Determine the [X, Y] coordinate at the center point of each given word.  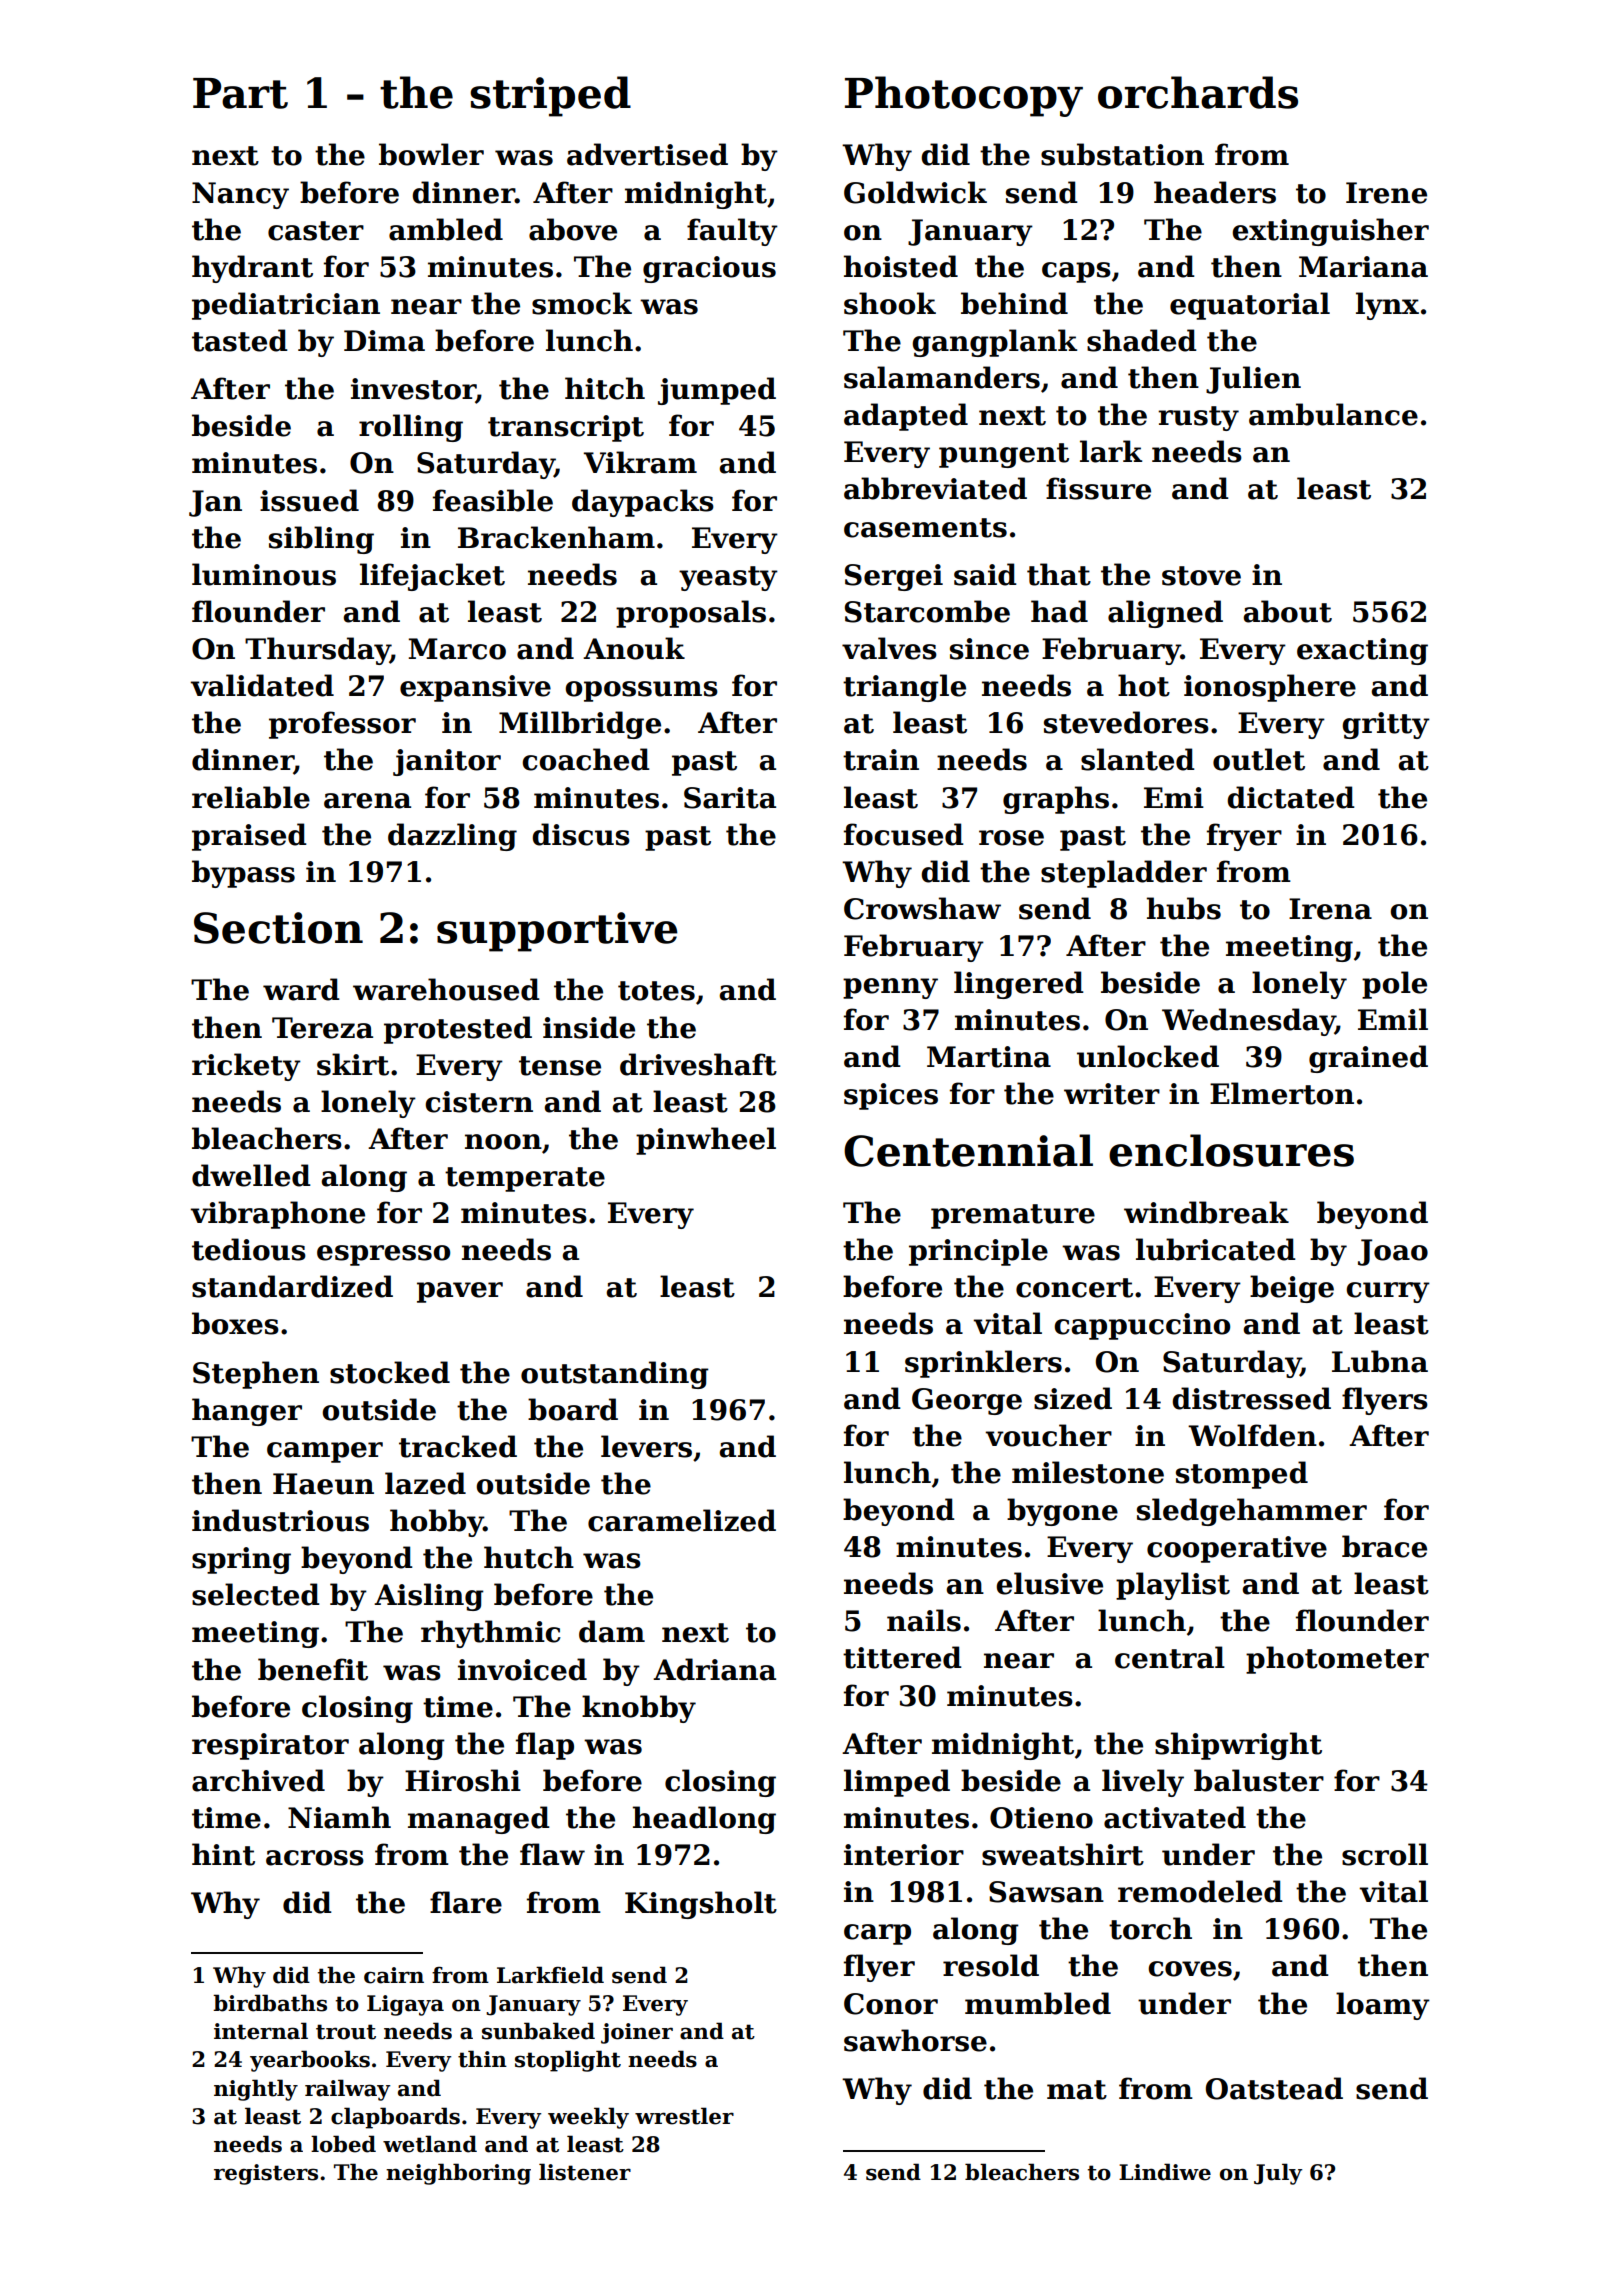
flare [466, 1902]
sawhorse [915, 2040]
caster [316, 231]
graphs [1056, 800]
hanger [247, 1412]
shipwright [1238, 1746]
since [989, 649]
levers [646, 1446]
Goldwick [915, 192]
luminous [264, 574]
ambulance [1333, 414]
